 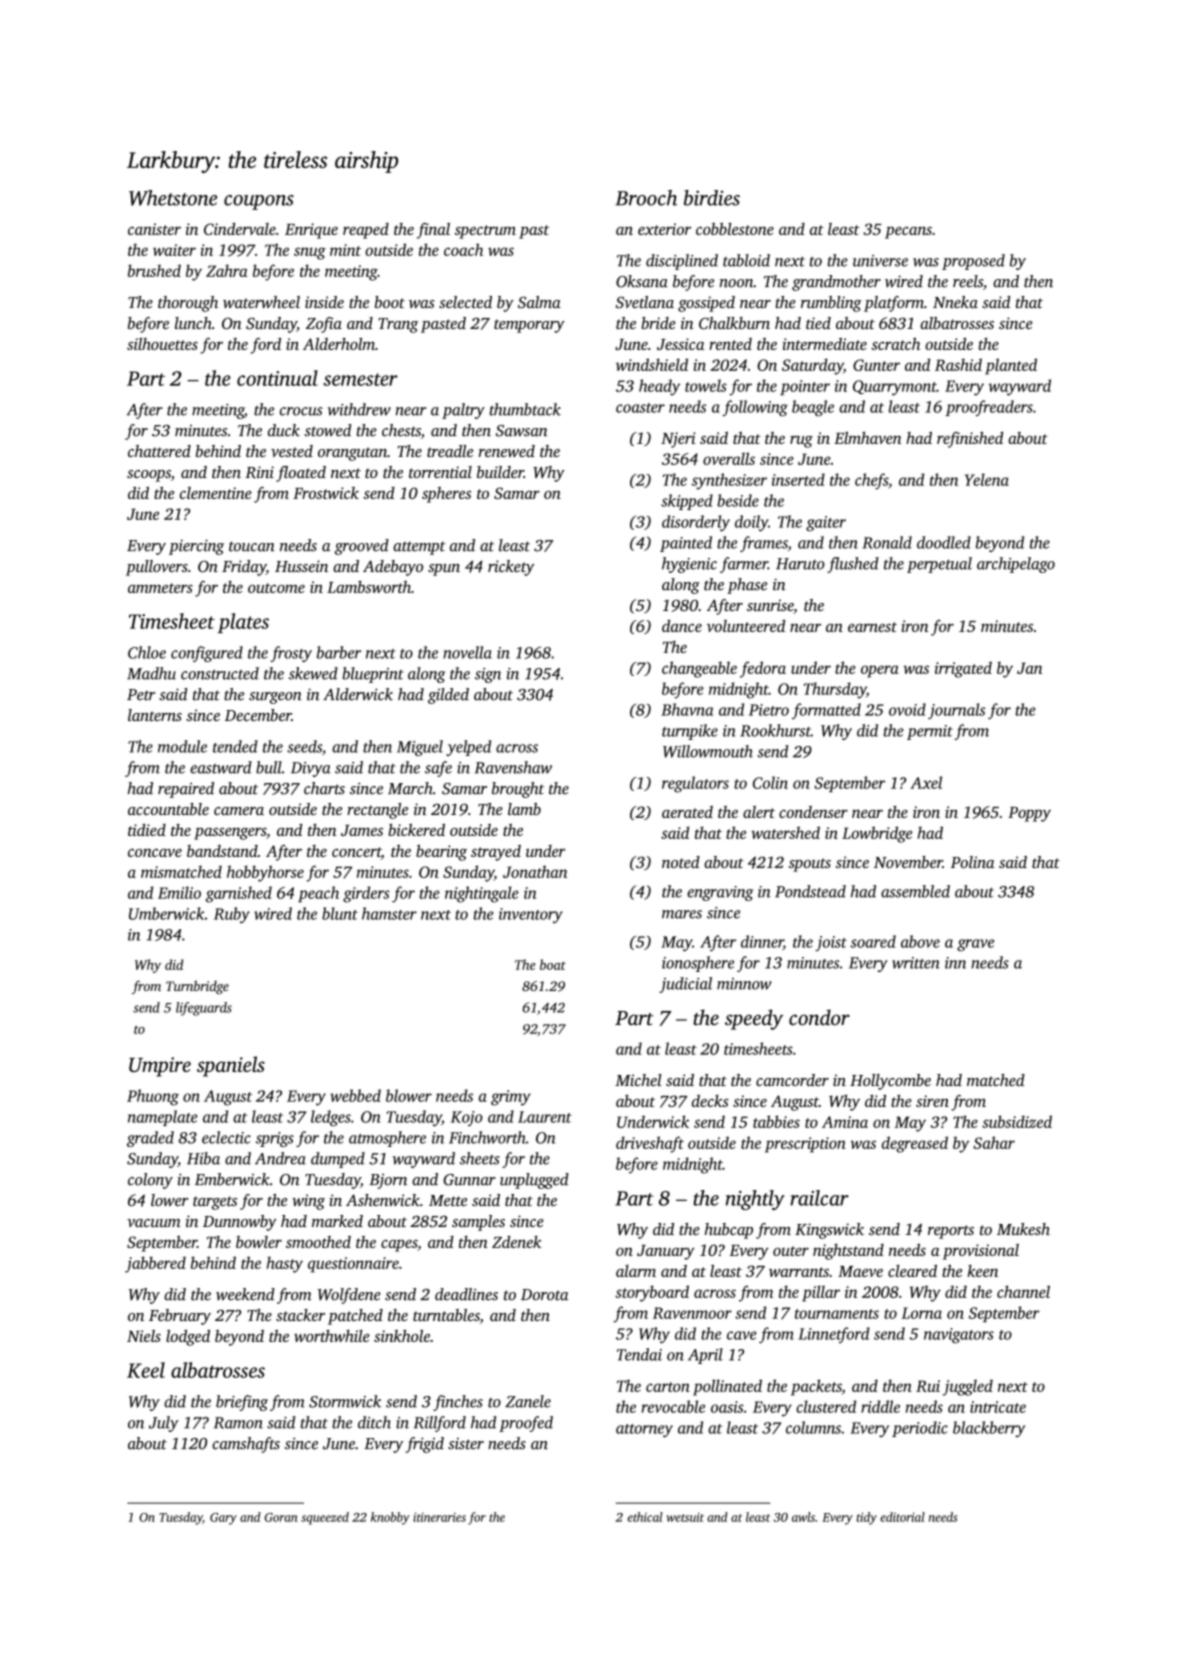 What do you see at coordinates (908, 233) in the screenshot?
I see `pecans` at bounding box center [908, 233].
